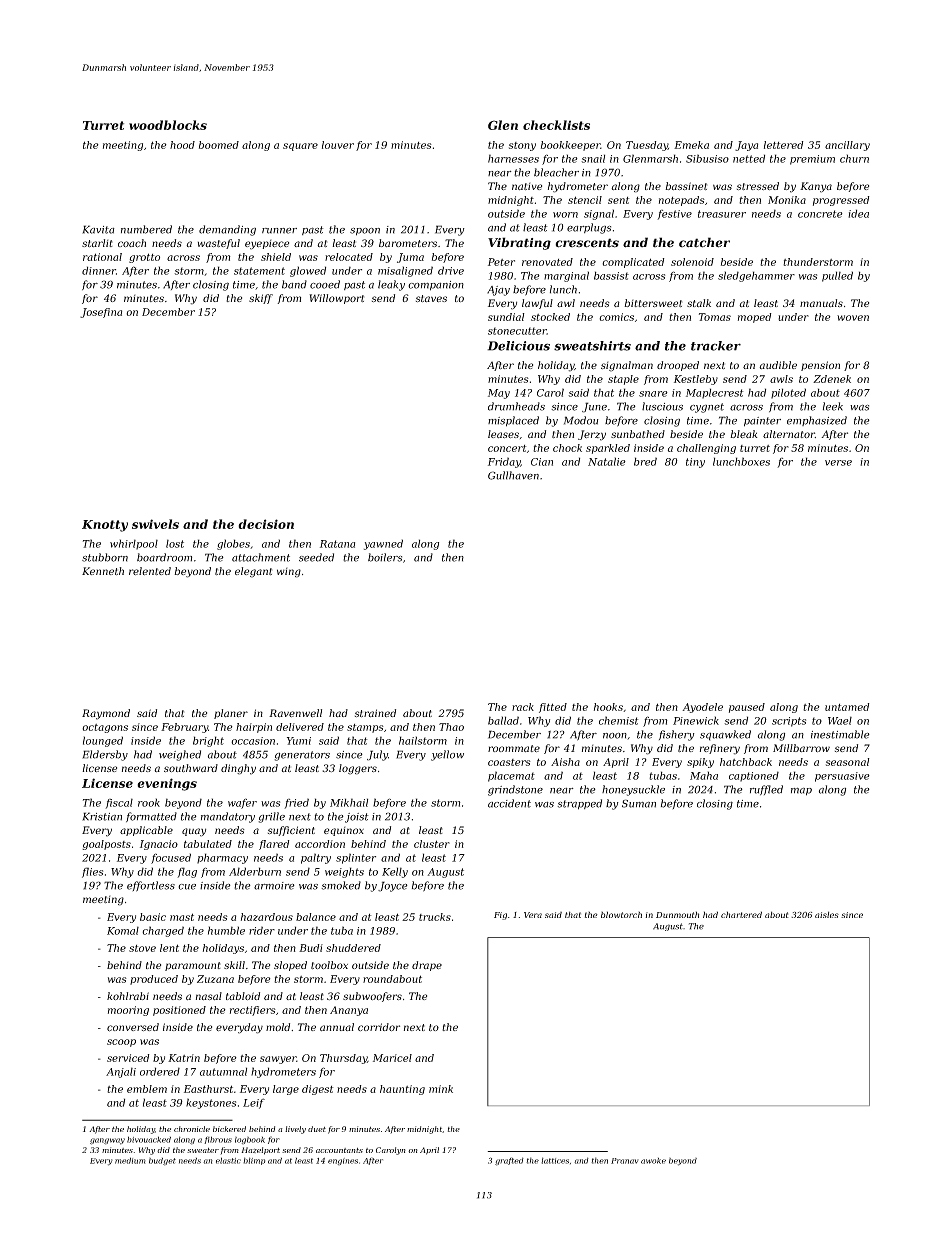 The width and height of the screenshot is (952, 1233). What do you see at coordinates (827, 914) in the screenshot?
I see `aisles` at bounding box center [827, 914].
